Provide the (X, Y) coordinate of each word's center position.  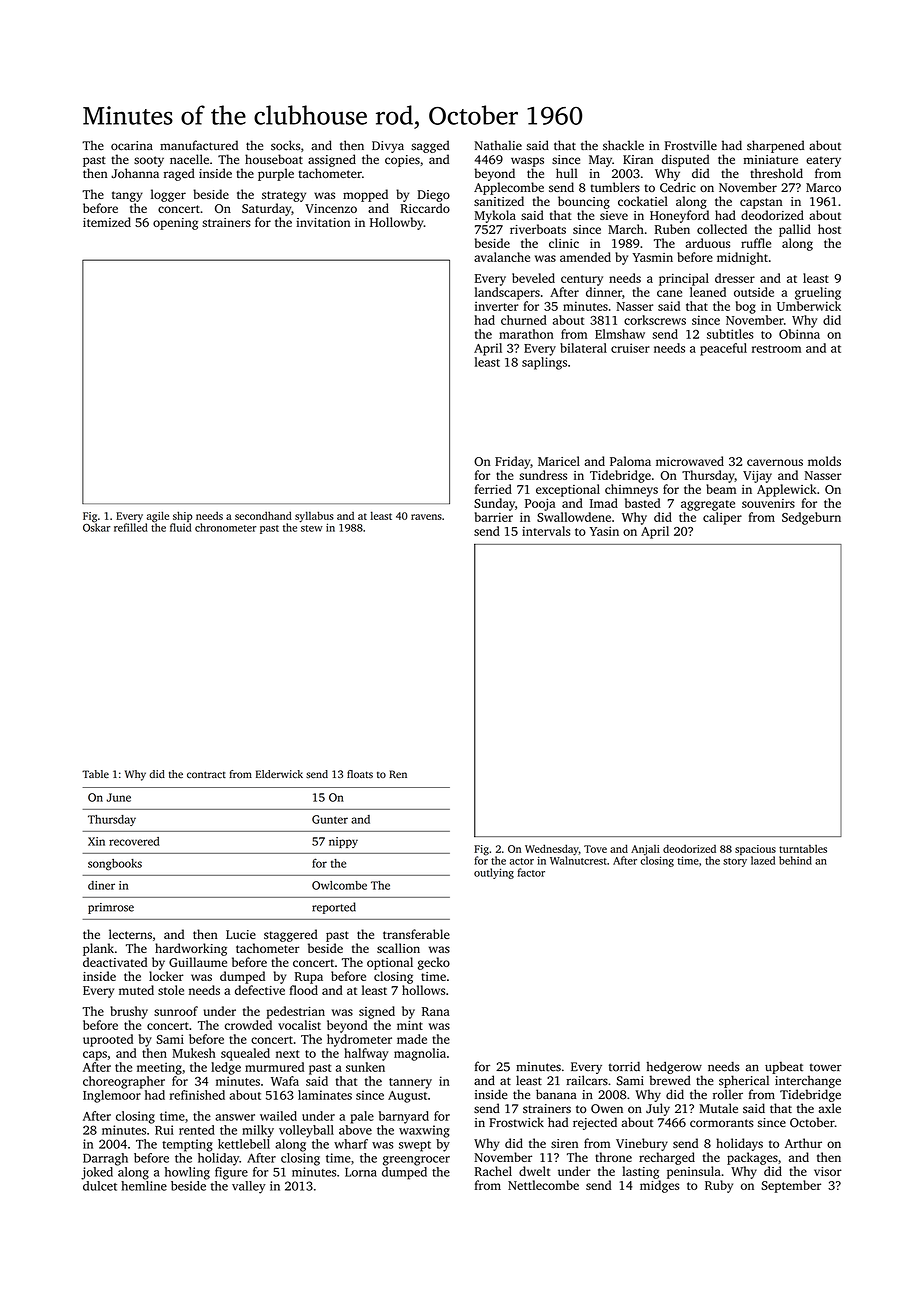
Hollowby (397, 223)
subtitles (730, 334)
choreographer (124, 1082)
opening (175, 224)
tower (826, 1067)
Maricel (559, 461)
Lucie (241, 934)
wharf (351, 1144)
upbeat (784, 1068)
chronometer (225, 527)
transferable (416, 934)
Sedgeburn (811, 518)
